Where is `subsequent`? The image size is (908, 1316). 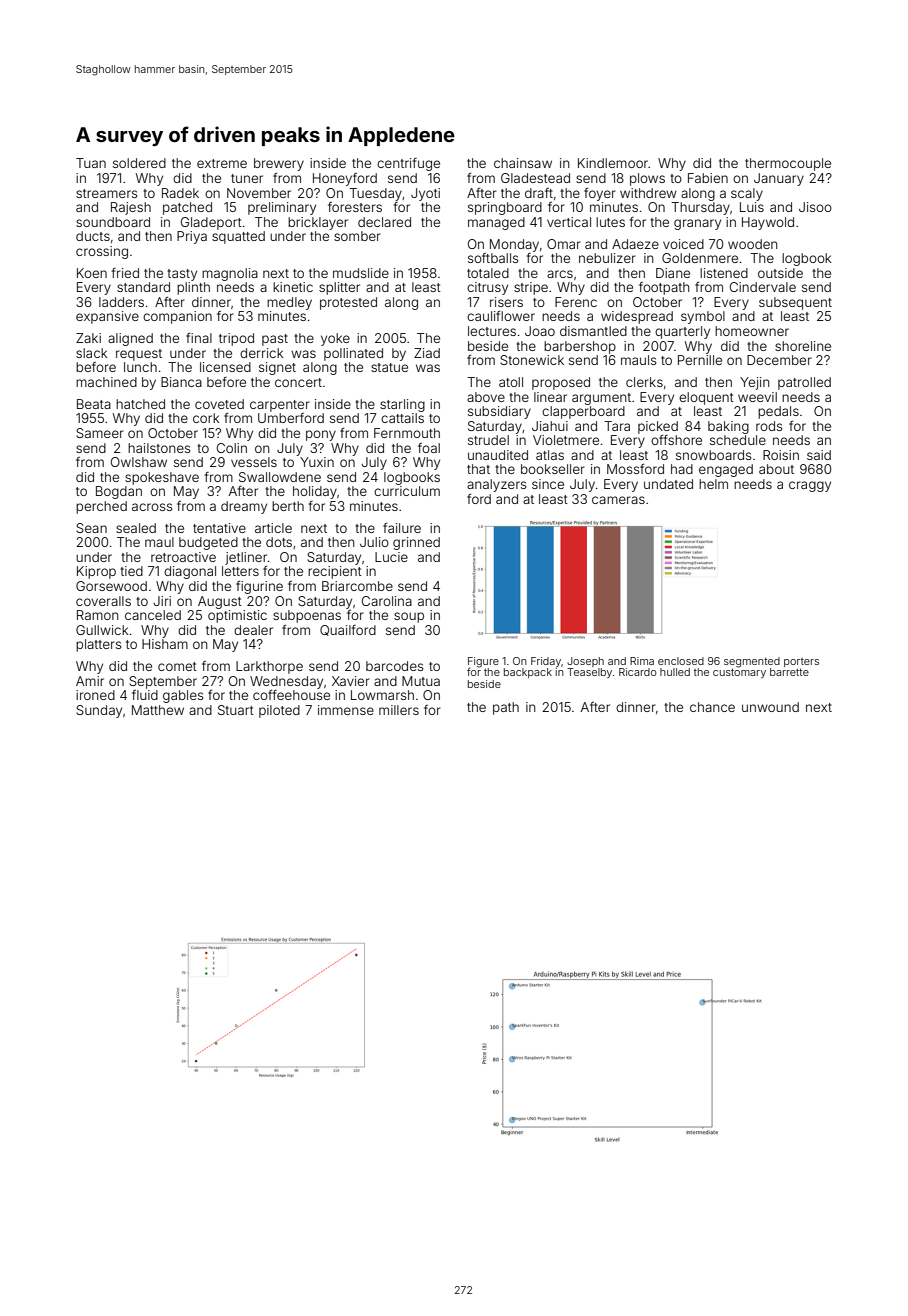 subsequent is located at coordinates (795, 303).
